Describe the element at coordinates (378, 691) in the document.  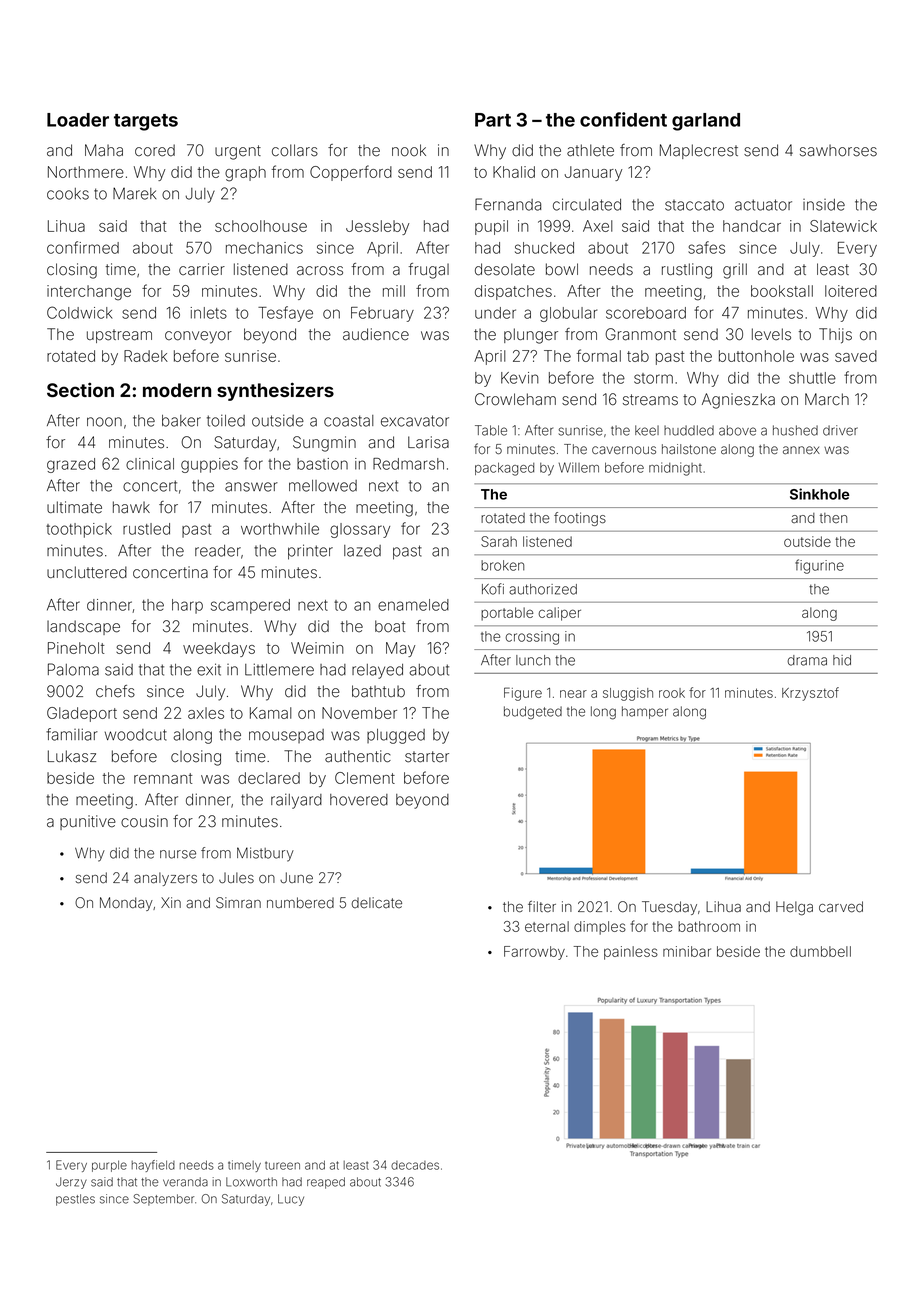
I see `bathtub` at that location.
